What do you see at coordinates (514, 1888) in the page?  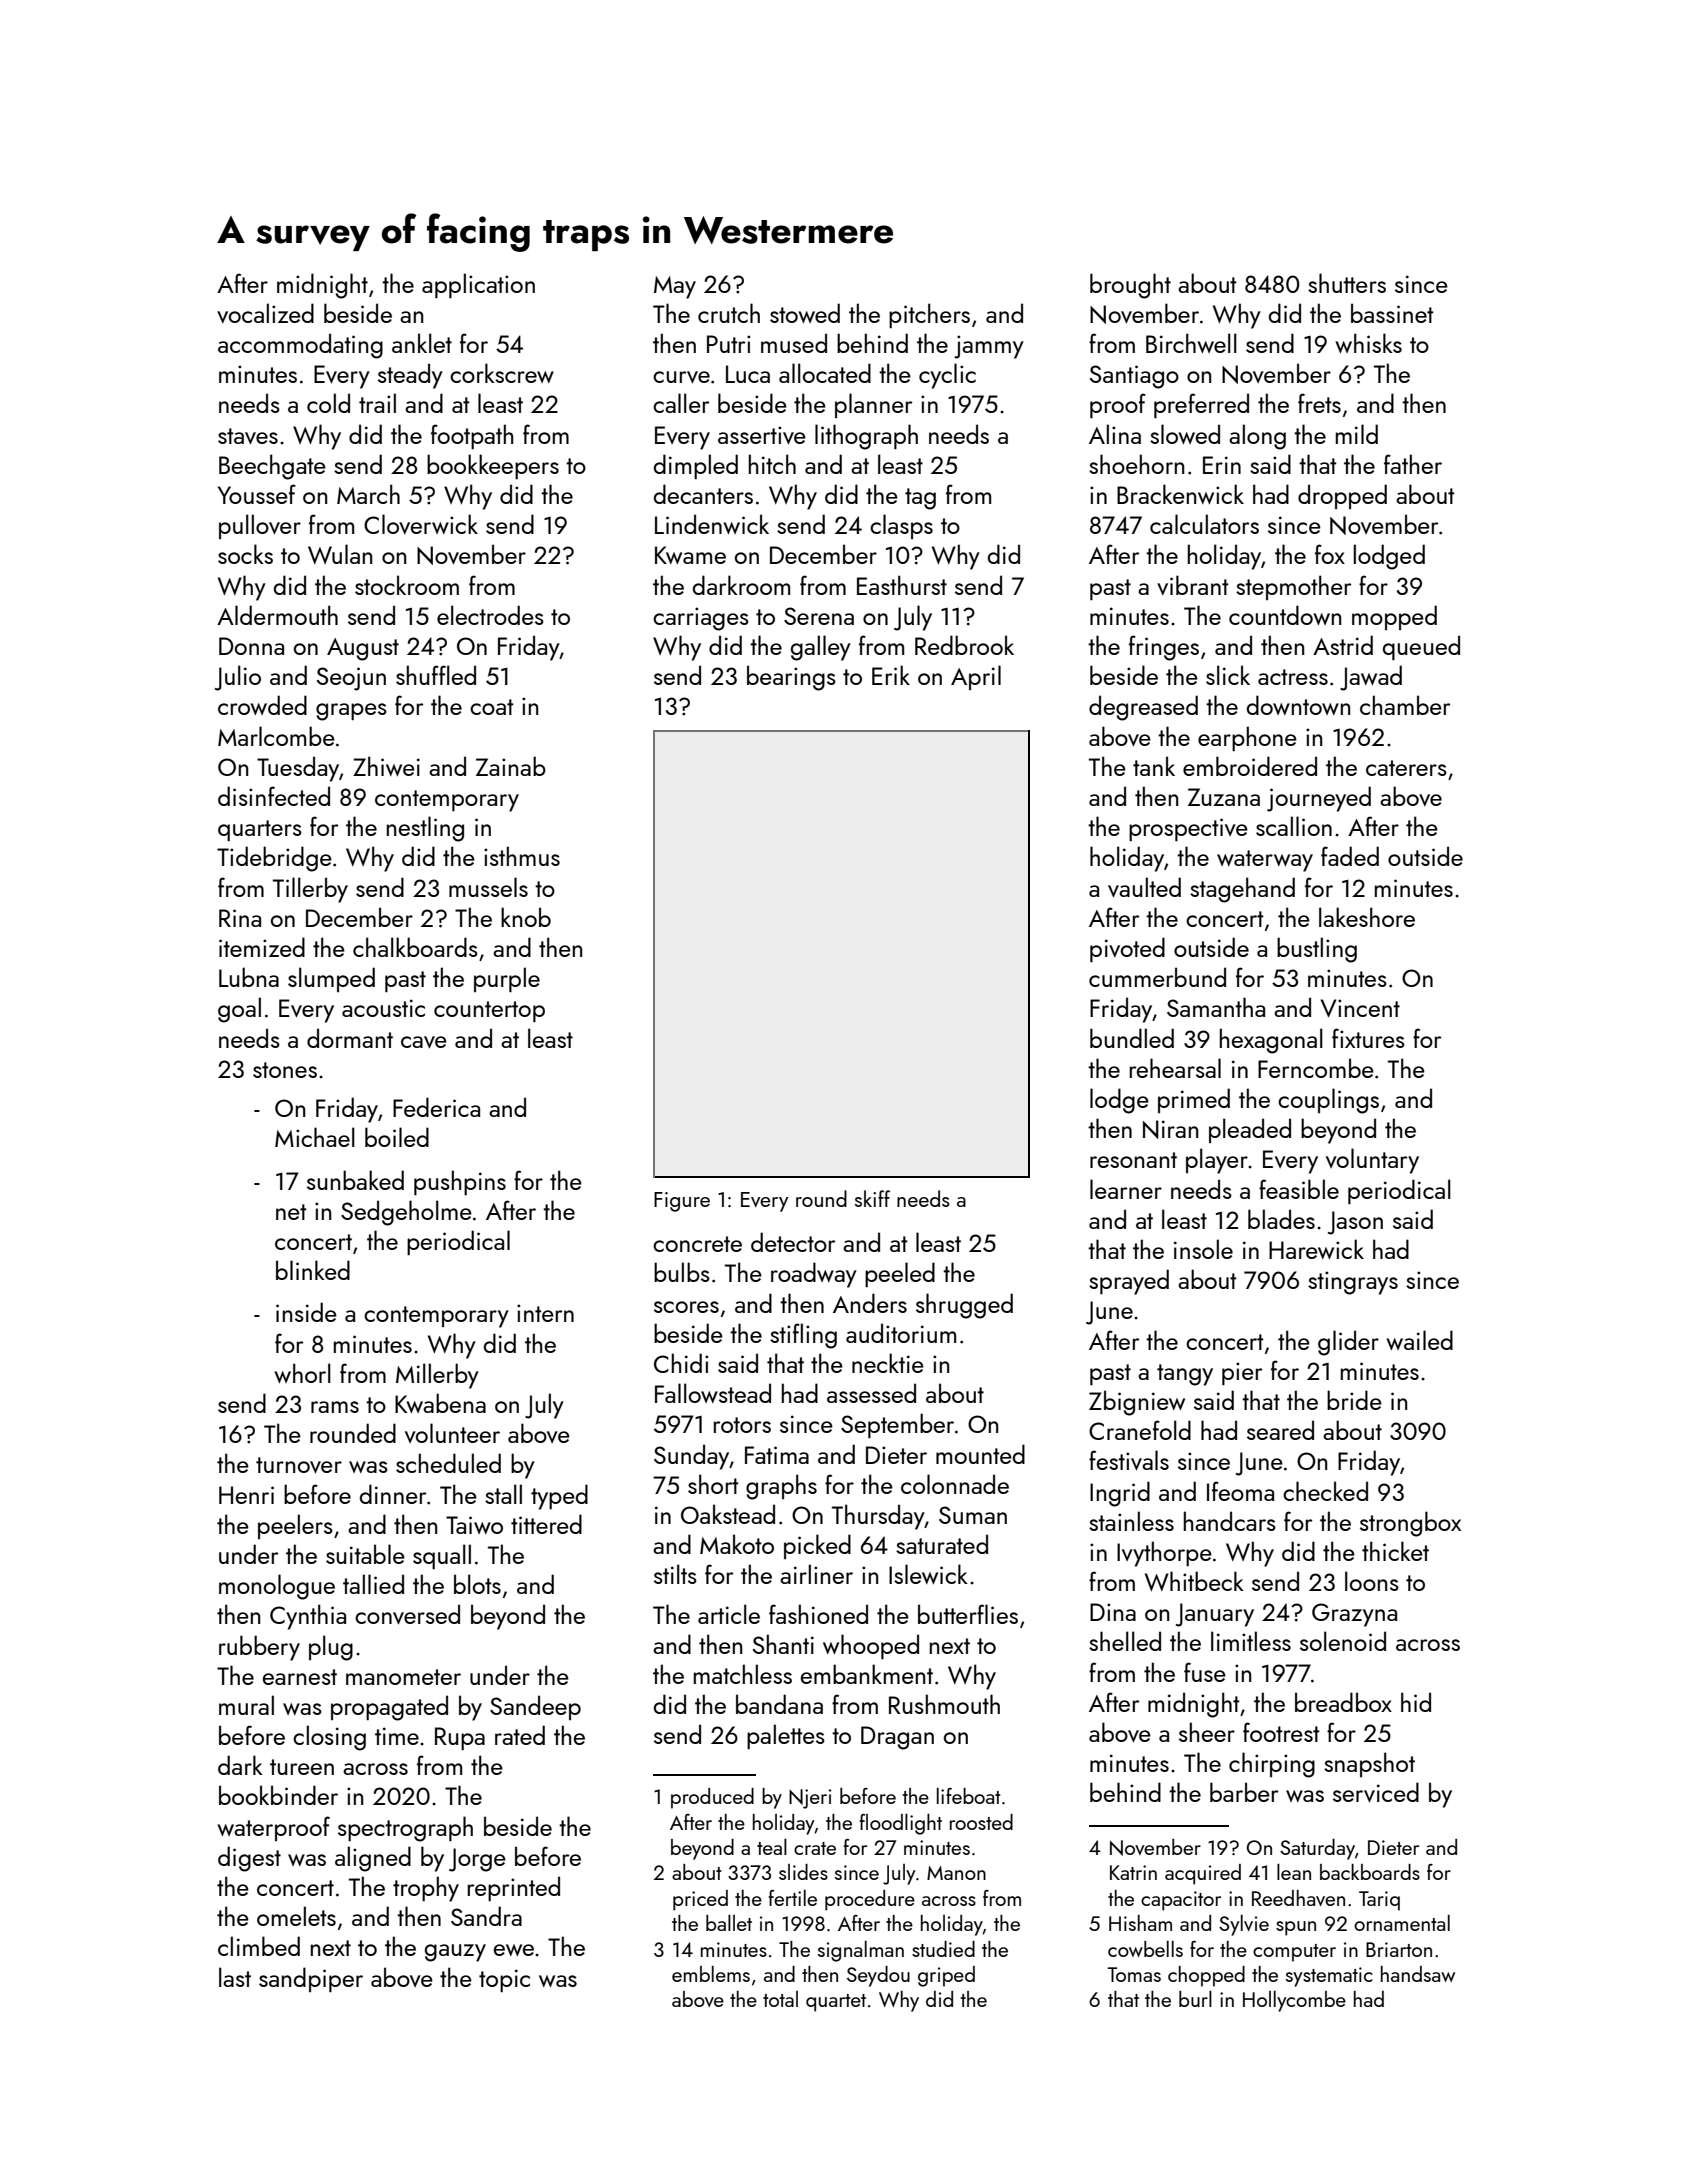 I see `reprinted` at bounding box center [514, 1888].
